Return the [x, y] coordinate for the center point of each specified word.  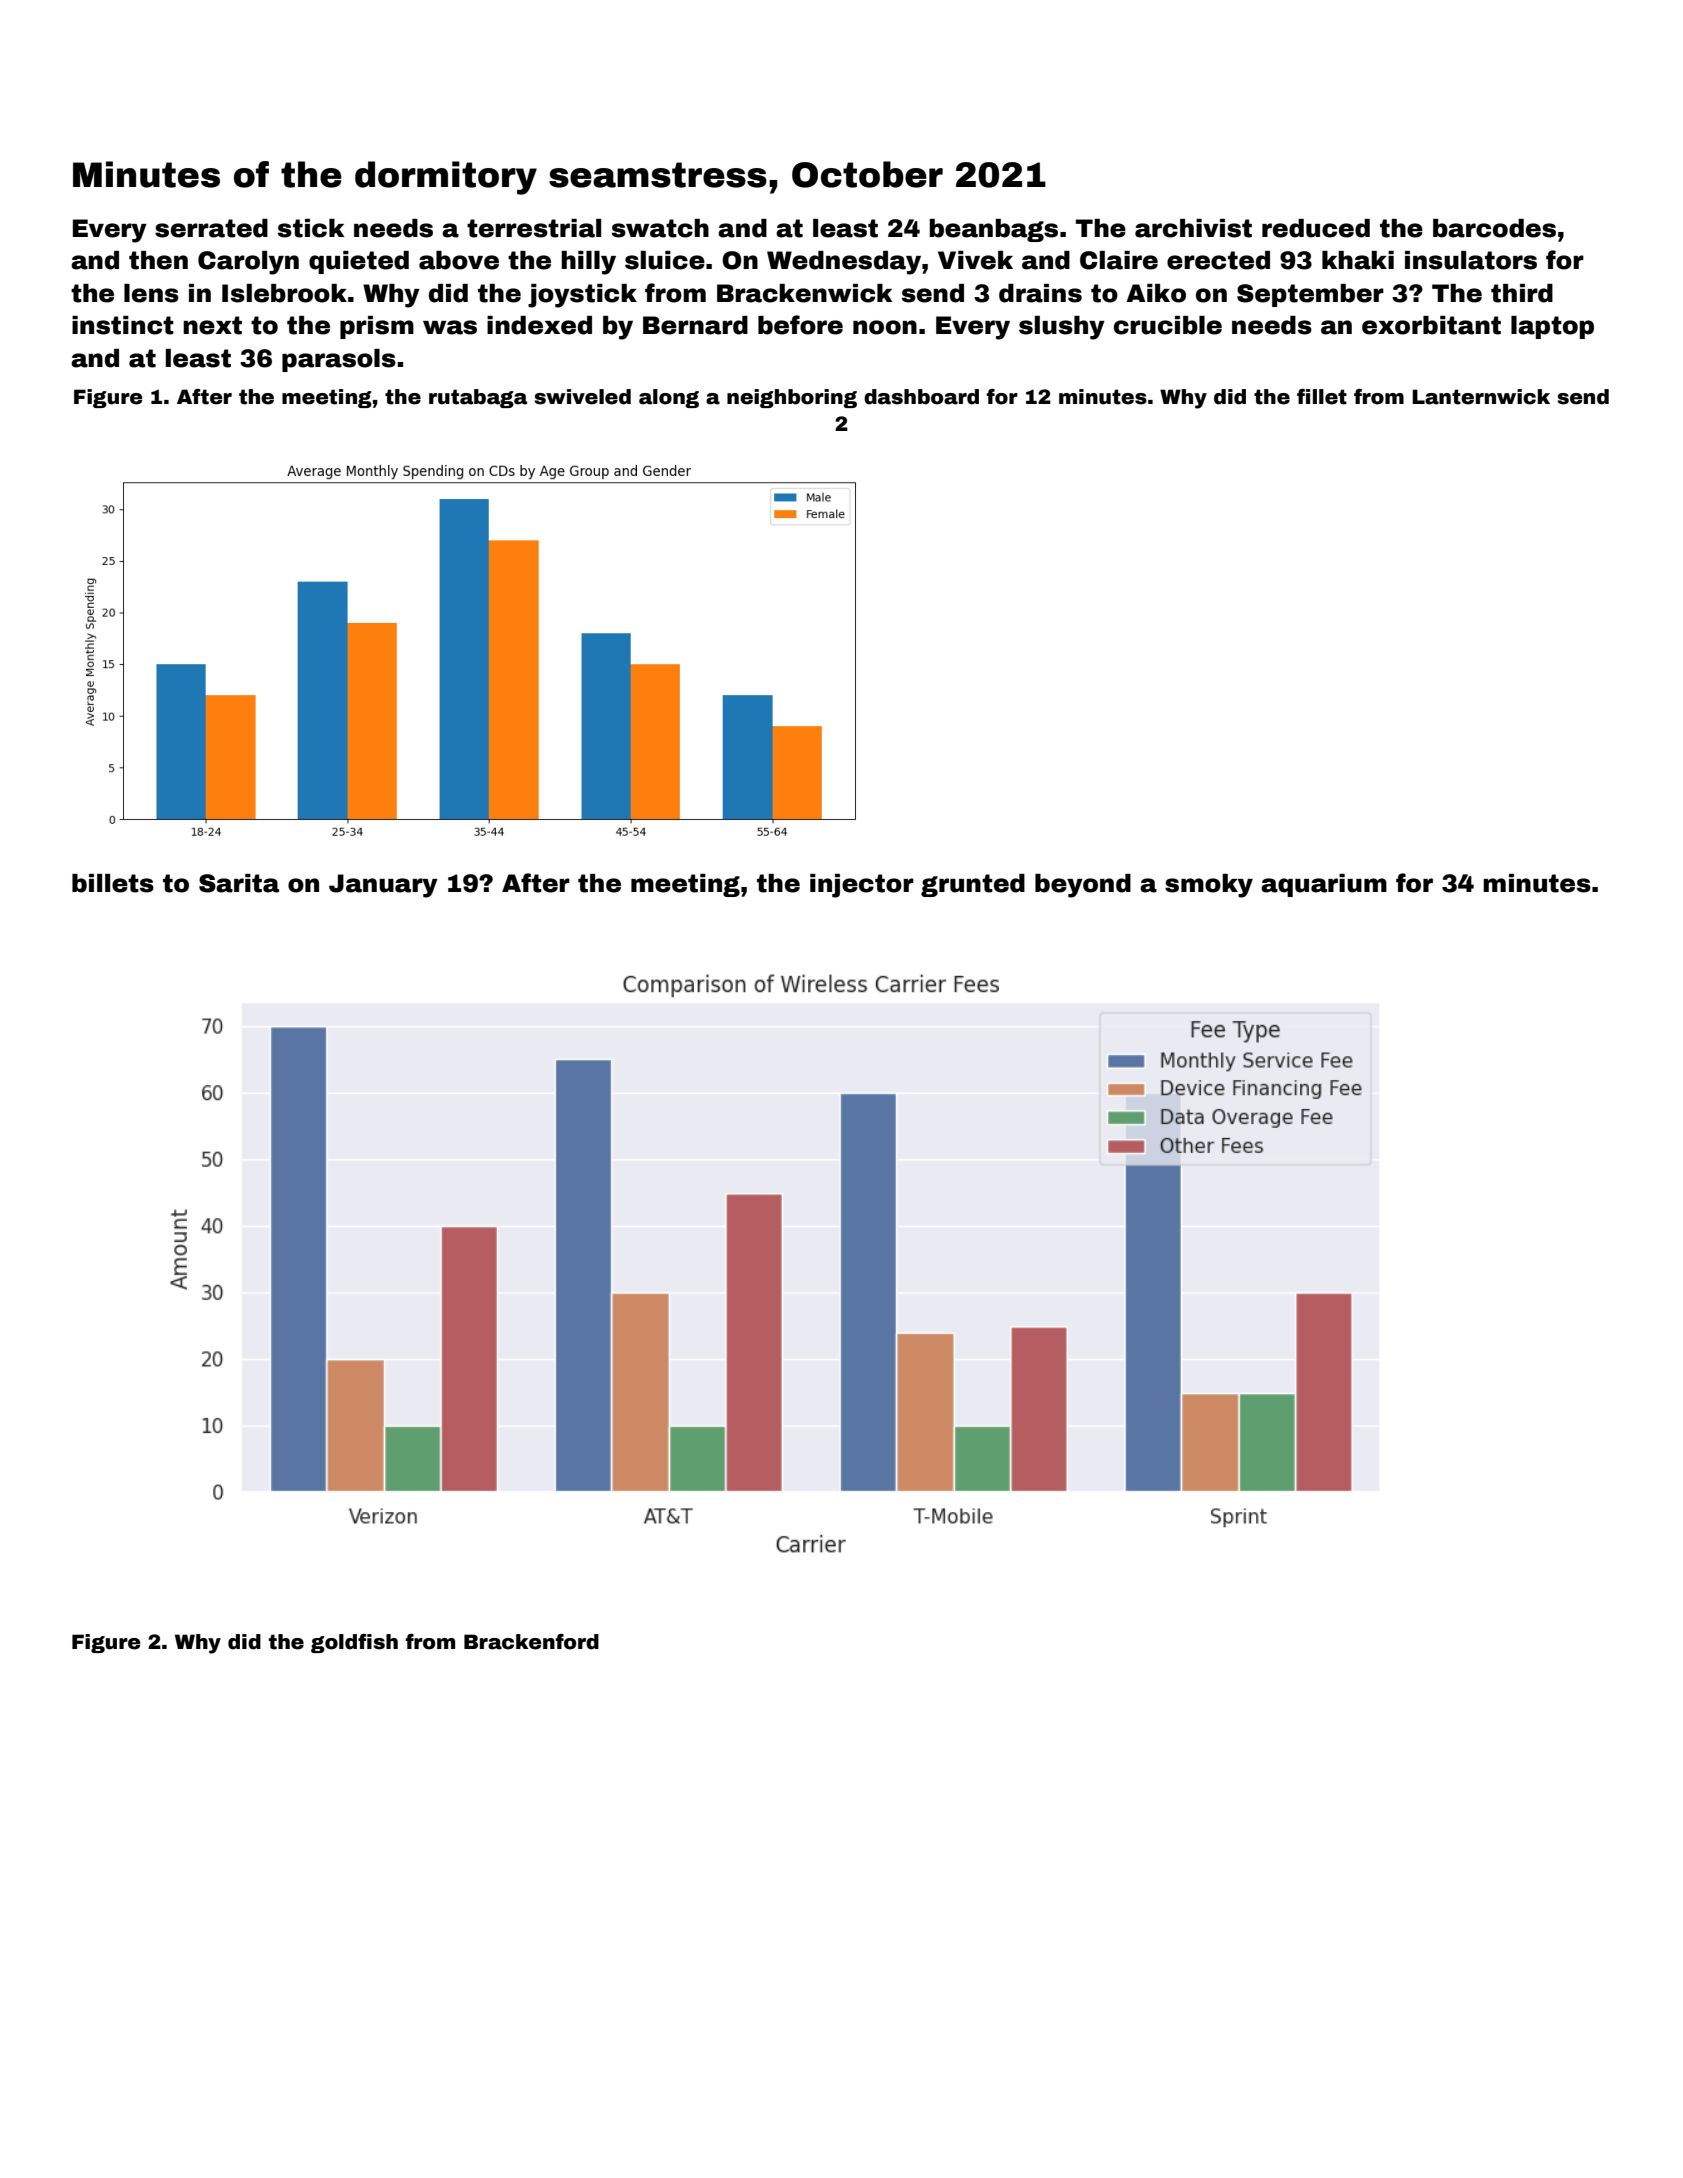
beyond [1083, 886]
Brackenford [531, 1642]
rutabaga [478, 398]
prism [377, 327]
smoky [1209, 886]
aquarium [1324, 885]
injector [862, 886]
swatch [660, 228]
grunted [973, 885]
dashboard [921, 397]
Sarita [239, 883]
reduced [1316, 228]
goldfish [354, 1643]
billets [113, 883]
